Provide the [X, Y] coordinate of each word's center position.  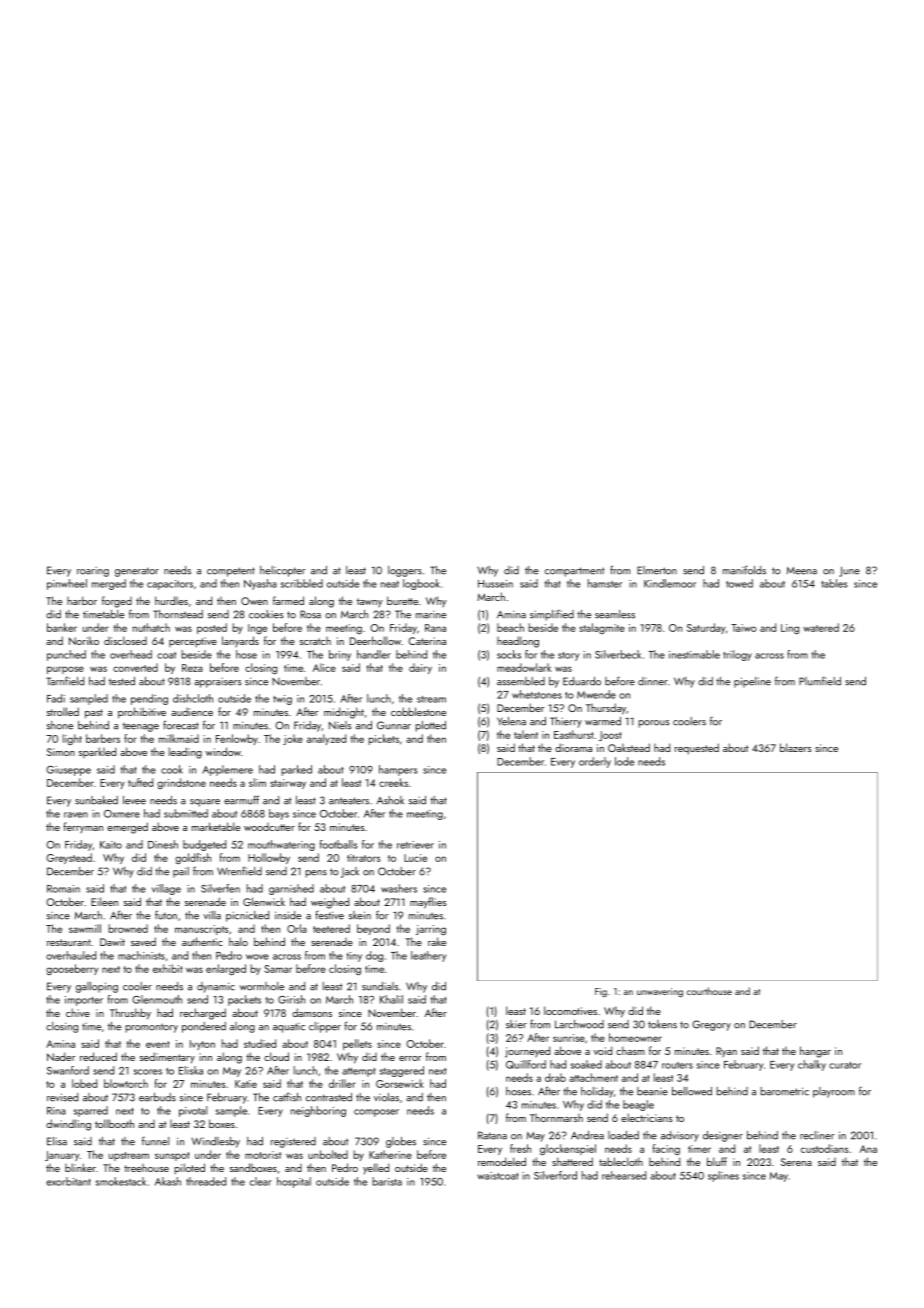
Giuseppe [68, 771]
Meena [802, 571]
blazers [796, 747]
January [62, 1156]
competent [231, 572]
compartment [574, 572]
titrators [364, 858]
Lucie [415, 858]
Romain [63, 889]
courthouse [709, 991]
